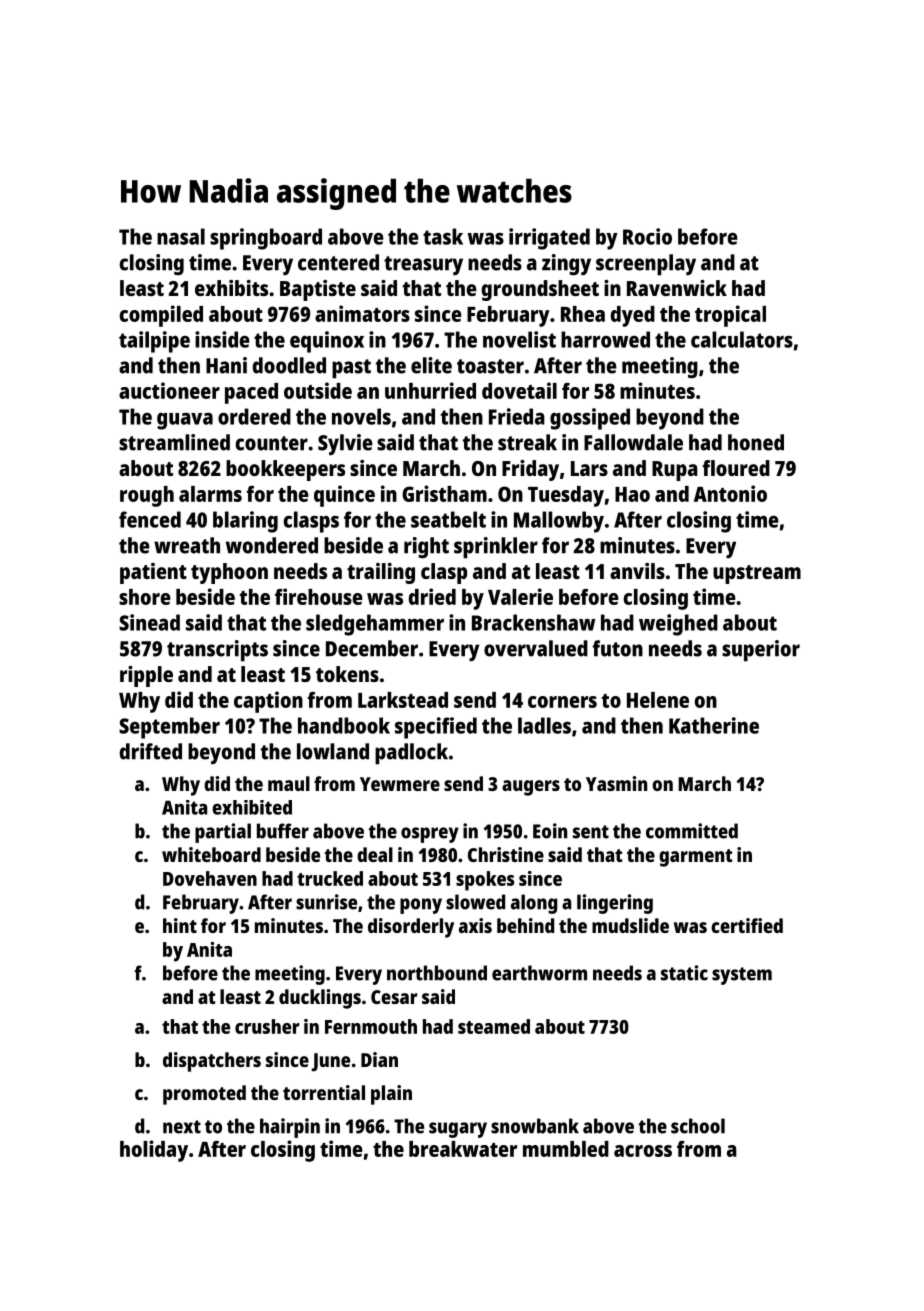  I want to click on paced, so click(251, 393).
